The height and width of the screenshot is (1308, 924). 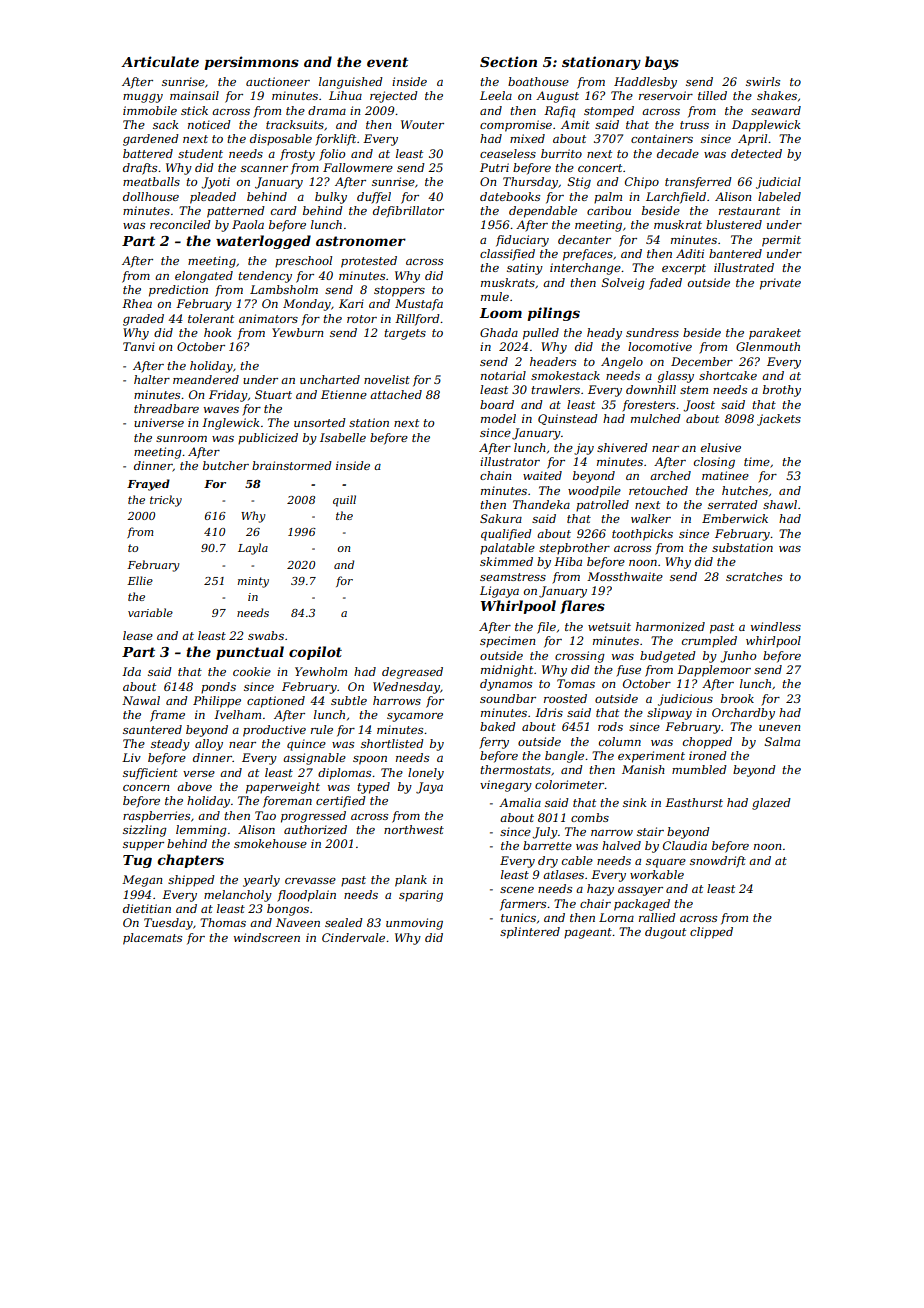 I want to click on sycamore, so click(x=415, y=717).
